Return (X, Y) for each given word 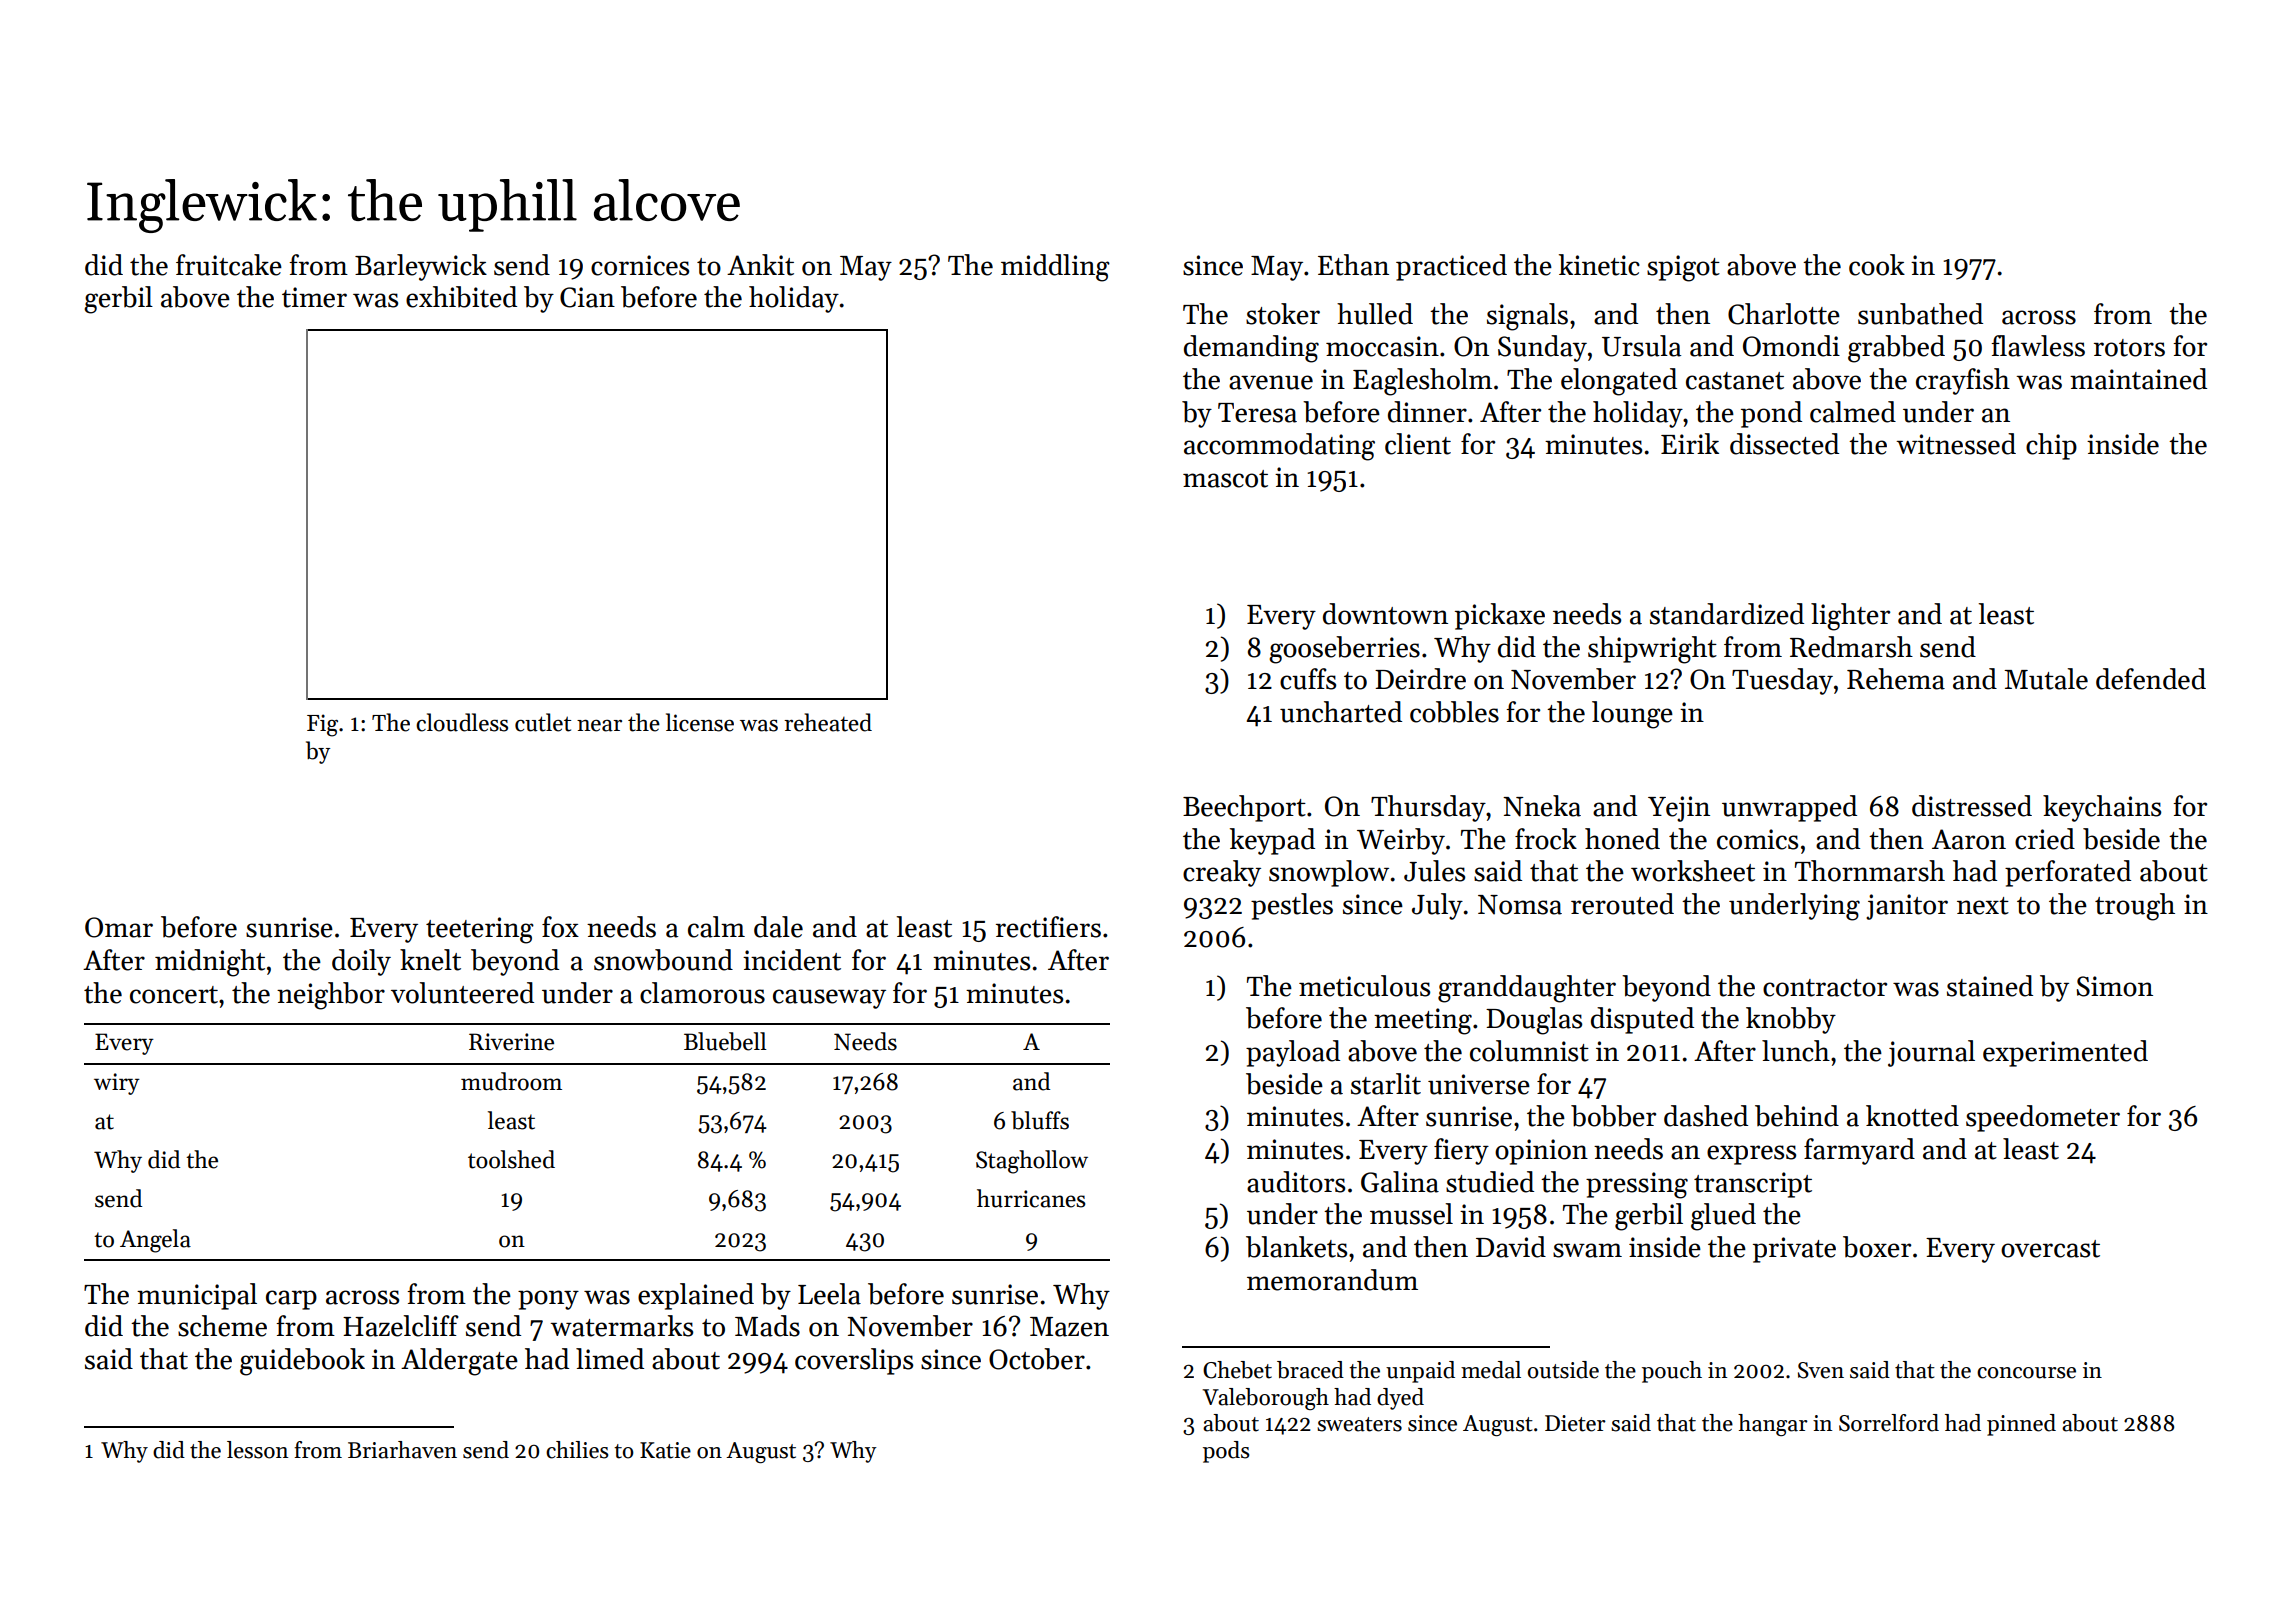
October (1037, 1359)
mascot (1225, 479)
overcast (2050, 1249)
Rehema (1896, 679)
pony (548, 1300)
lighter (1850, 617)
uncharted (1341, 712)
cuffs (1308, 679)
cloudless (462, 722)
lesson (257, 1450)
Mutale (2046, 679)
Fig (322, 725)
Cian (587, 297)
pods (1226, 1452)
